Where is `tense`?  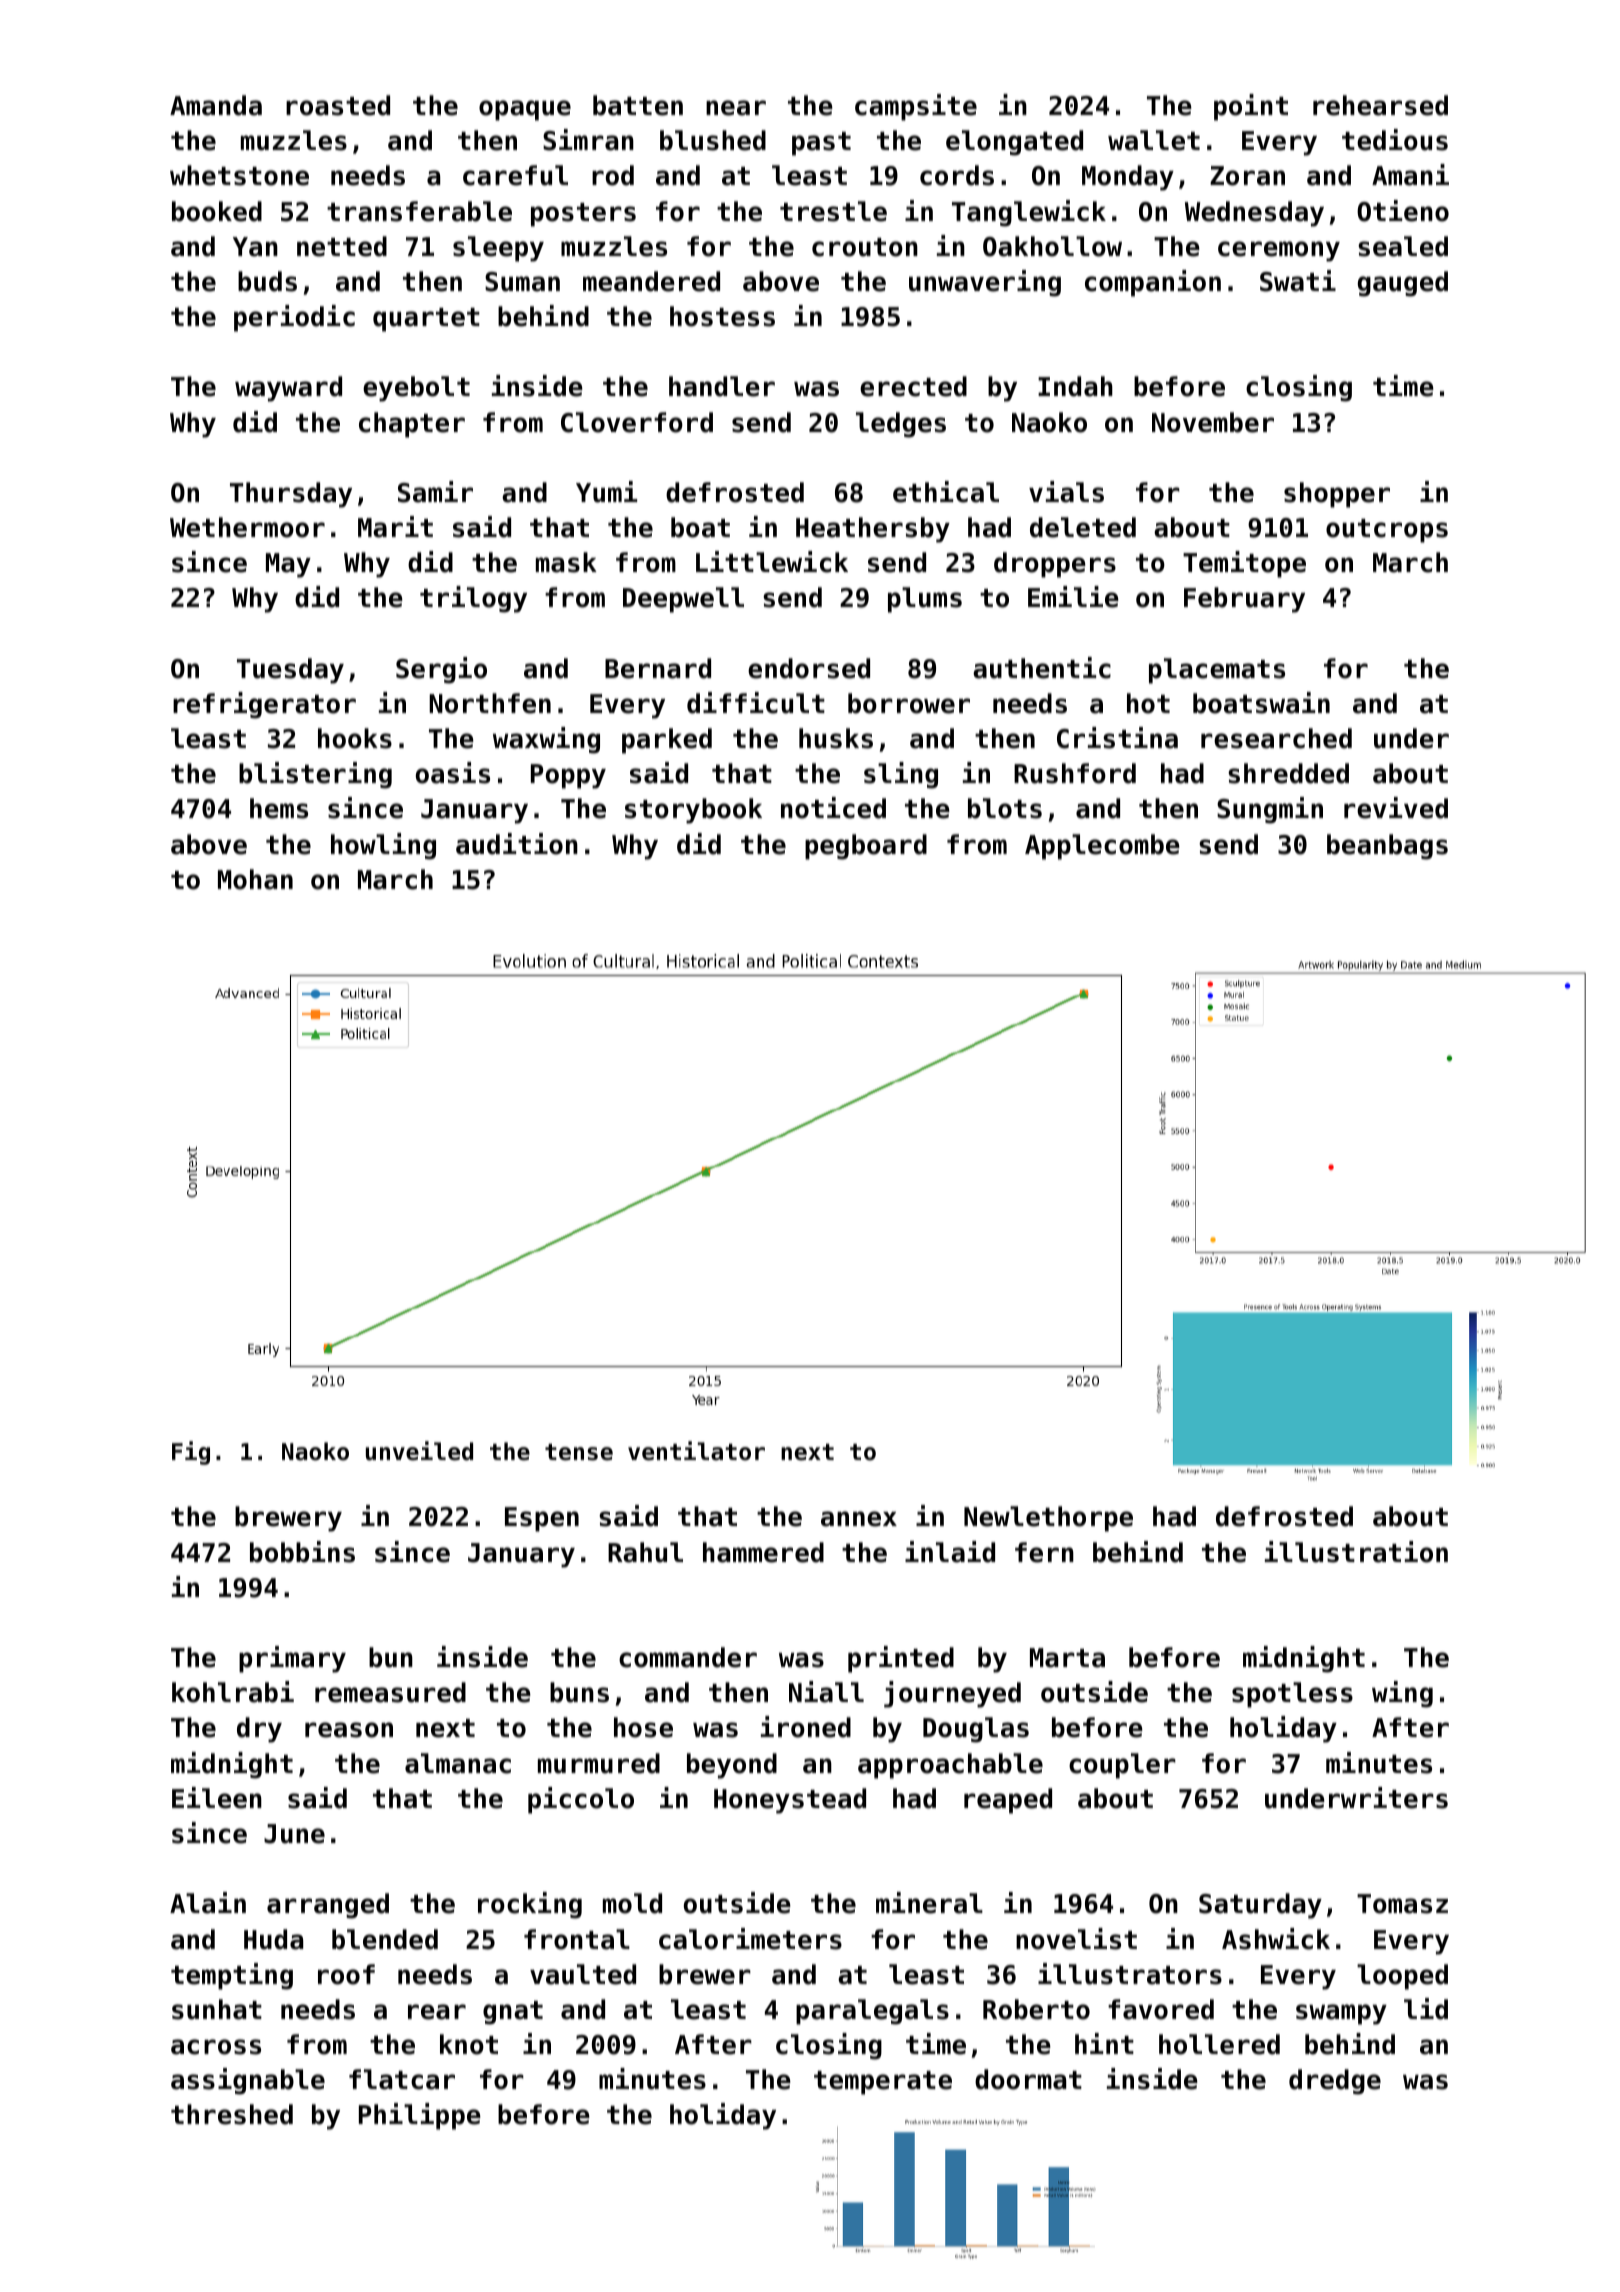
tense is located at coordinates (579, 1452).
